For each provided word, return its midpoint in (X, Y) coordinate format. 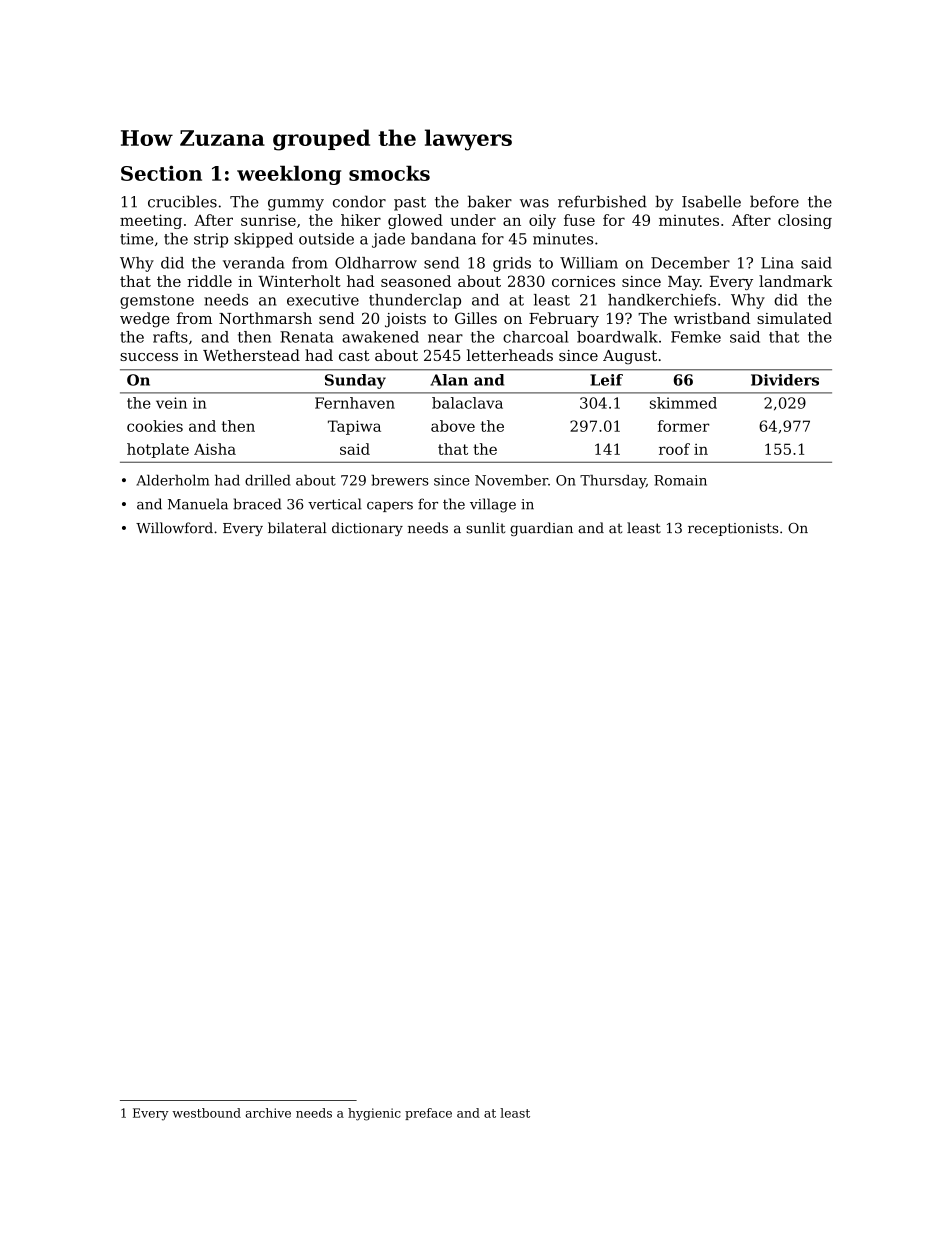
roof (674, 449)
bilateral (297, 528)
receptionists (733, 529)
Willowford (174, 528)
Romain (680, 480)
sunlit (485, 528)
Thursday (613, 482)
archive (268, 1113)
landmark (795, 281)
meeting (151, 221)
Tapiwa (354, 427)
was (534, 203)
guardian (541, 529)
